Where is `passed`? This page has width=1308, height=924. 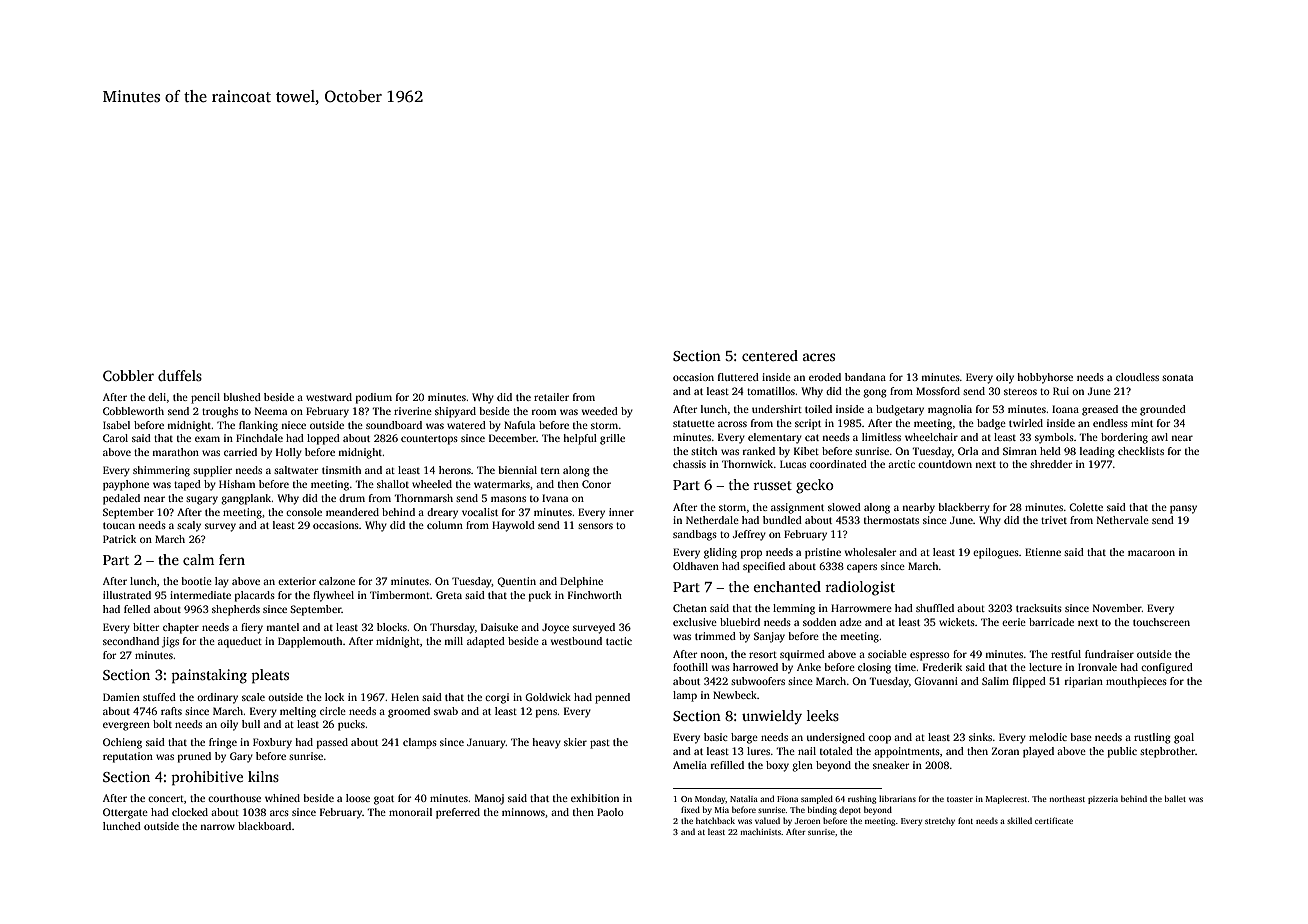
passed is located at coordinates (332, 743).
